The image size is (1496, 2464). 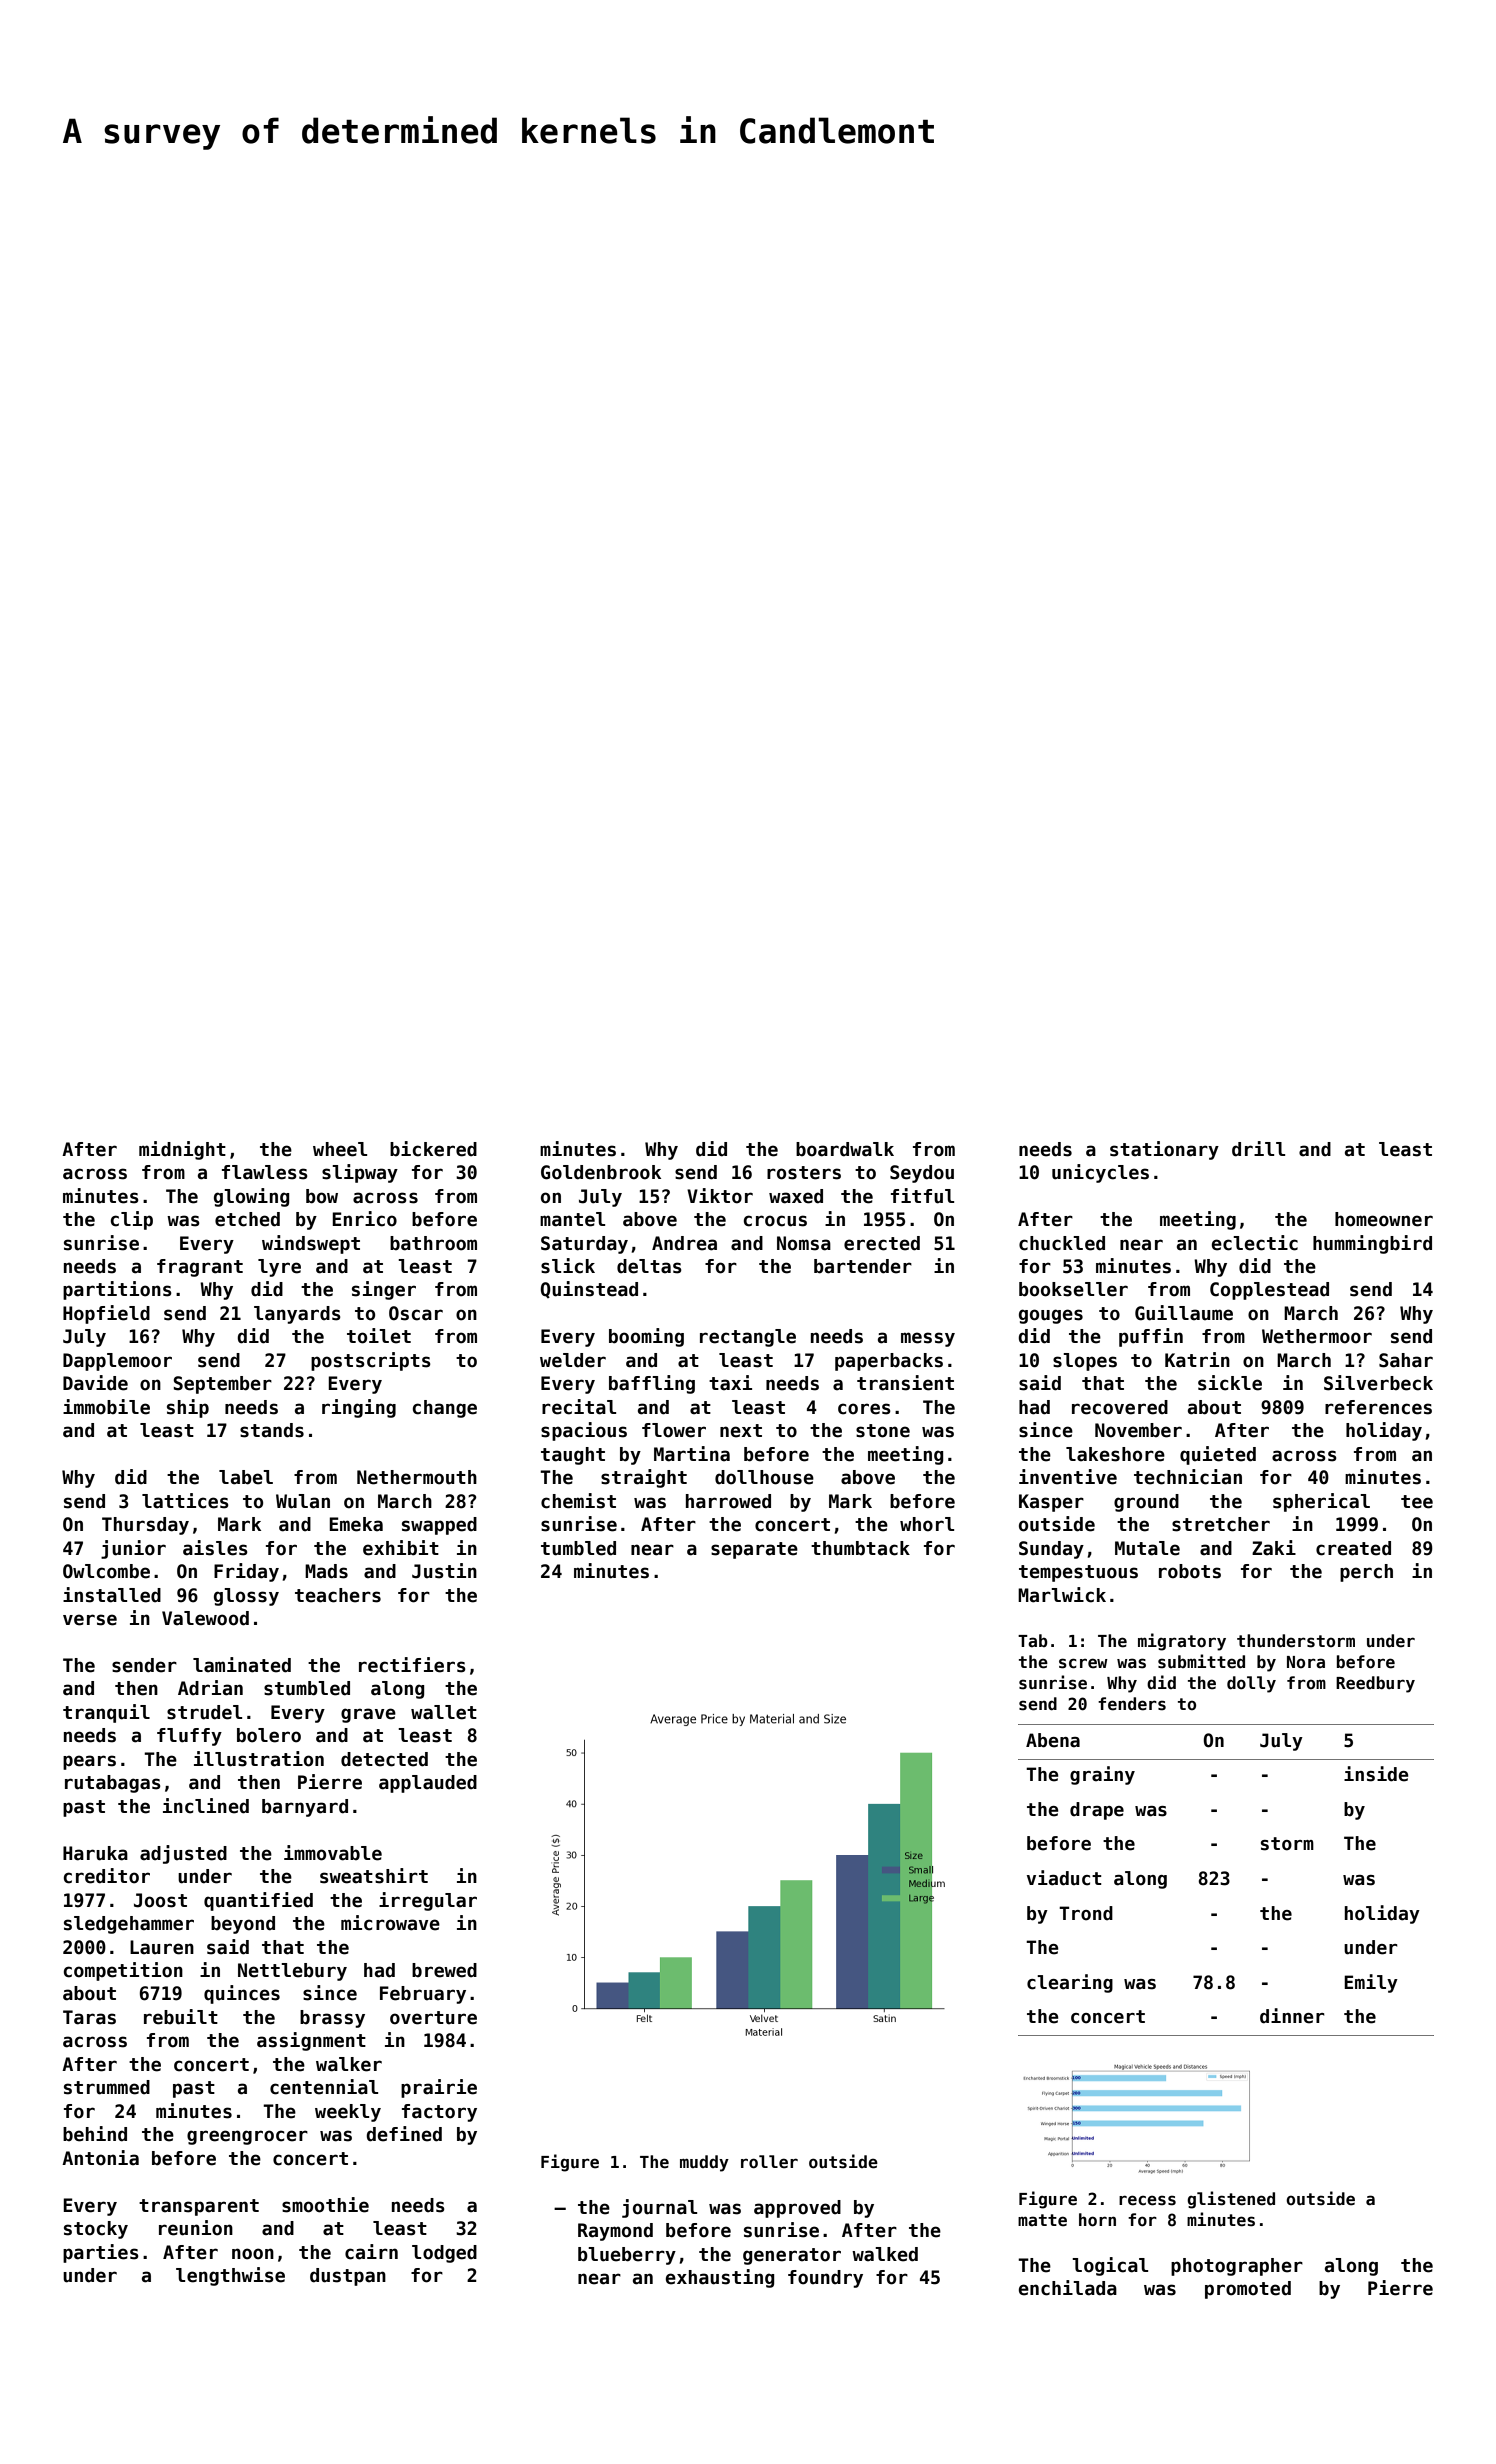 I want to click on Andrea, so click(x=684, y=1243).
